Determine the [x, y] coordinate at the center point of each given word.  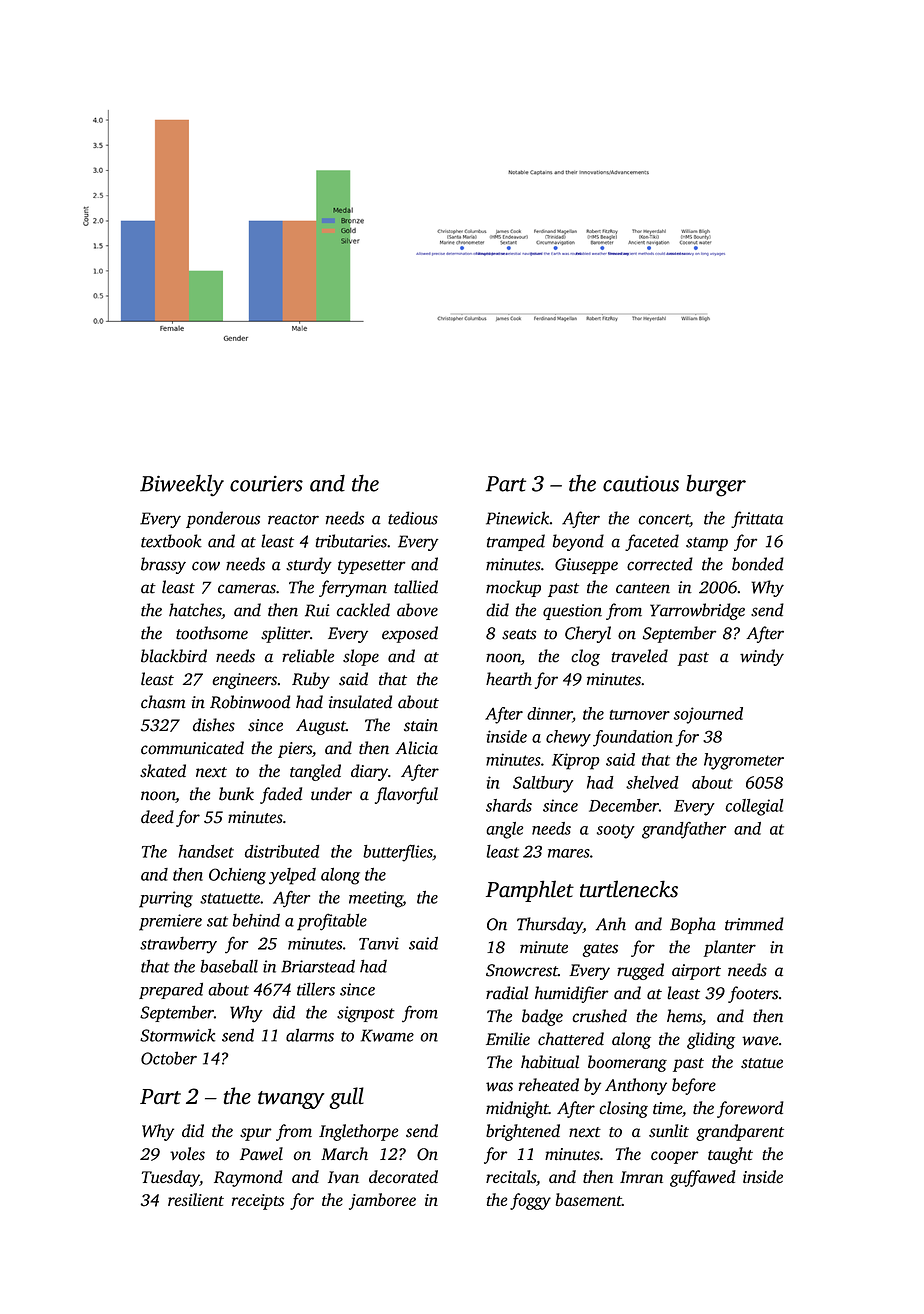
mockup [513, 588]
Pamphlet [530, 891]
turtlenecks [629, 889]
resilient [196, 1199]
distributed [282, 851]
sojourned [708, 715]
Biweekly [182, 485]
